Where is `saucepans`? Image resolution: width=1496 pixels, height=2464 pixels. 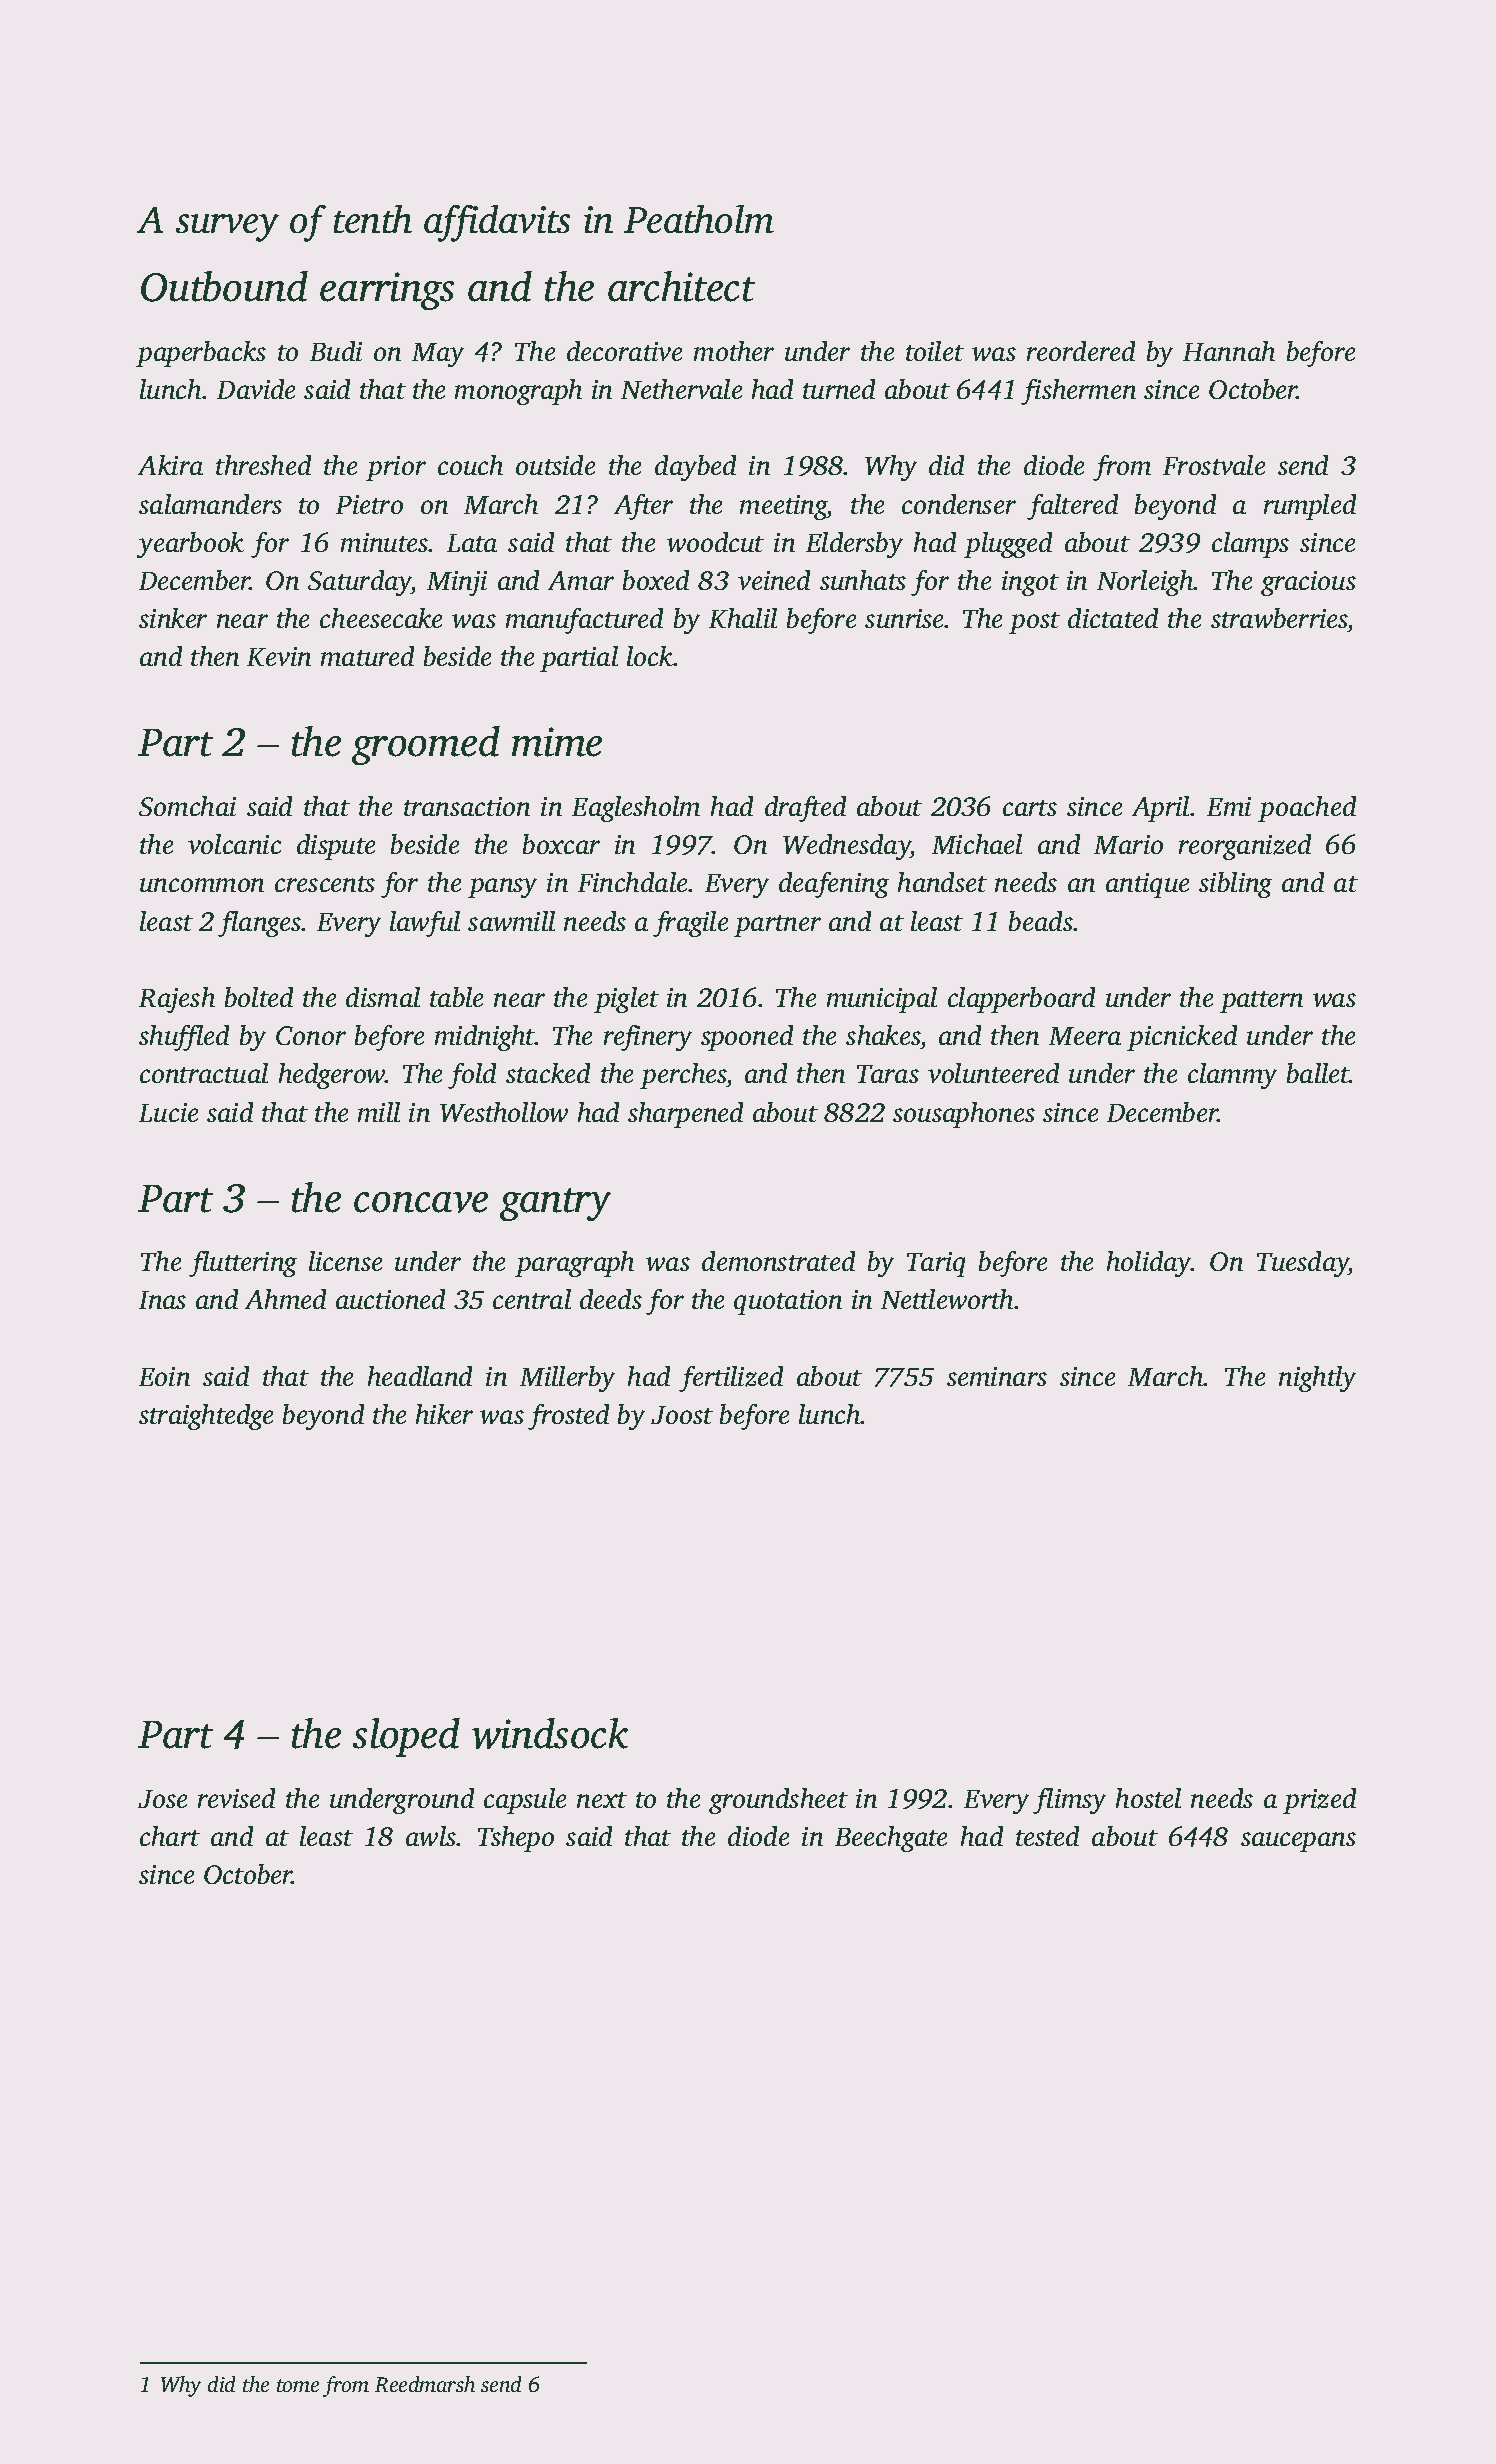 saucepans is located at coordinates (1298, 1842).
